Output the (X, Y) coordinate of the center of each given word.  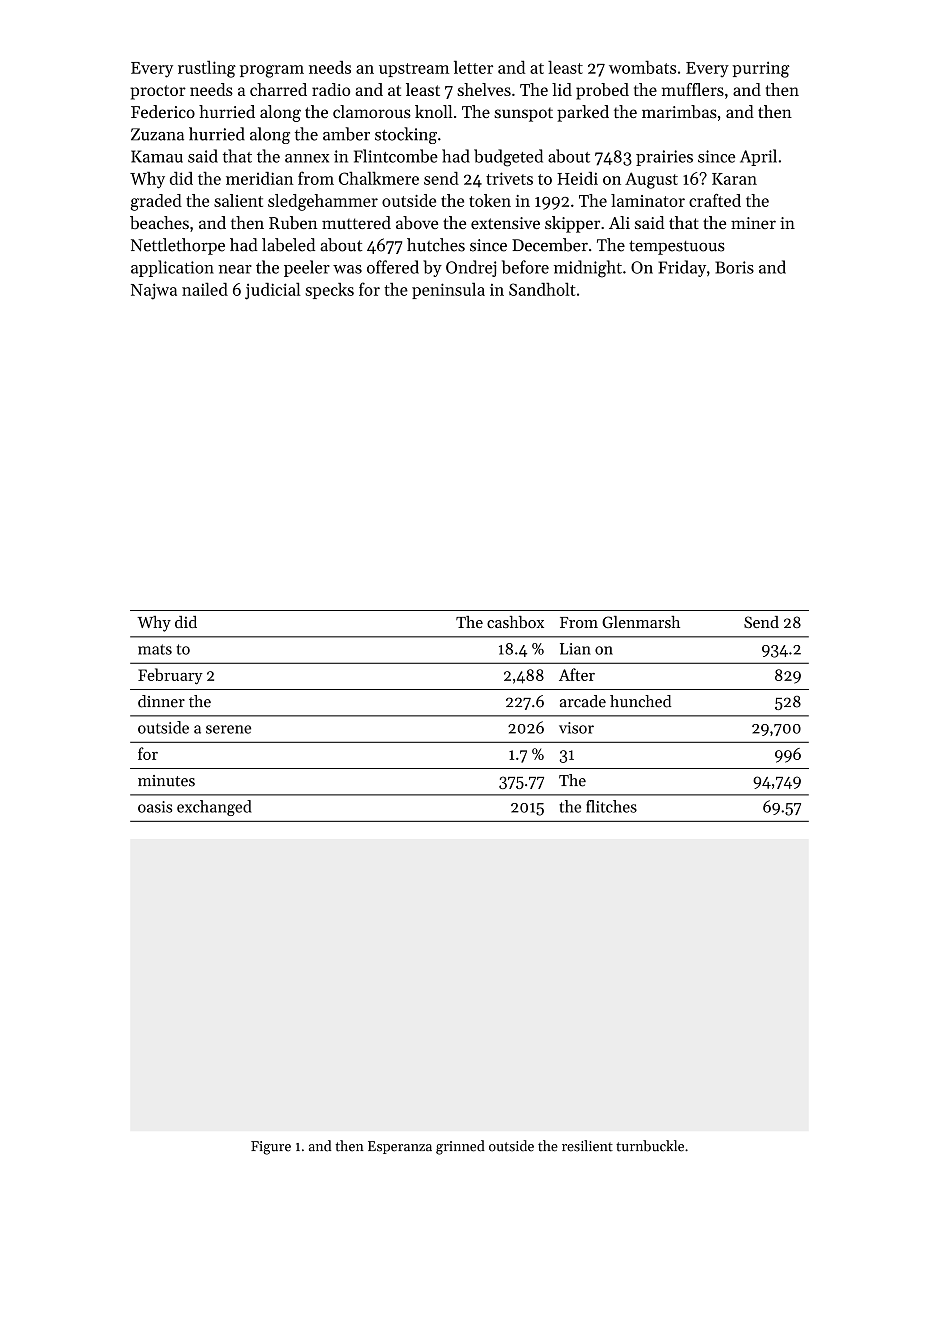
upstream (414, 70)
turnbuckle (650, 1146)
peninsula (448, 291)
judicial (273, 291)
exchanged (214, 808)
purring (761, 69)
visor (576, 728)
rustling (207, 69)
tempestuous (677, 247)
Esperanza (400, 1147)
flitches (611, 806)
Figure (271, 1148)
